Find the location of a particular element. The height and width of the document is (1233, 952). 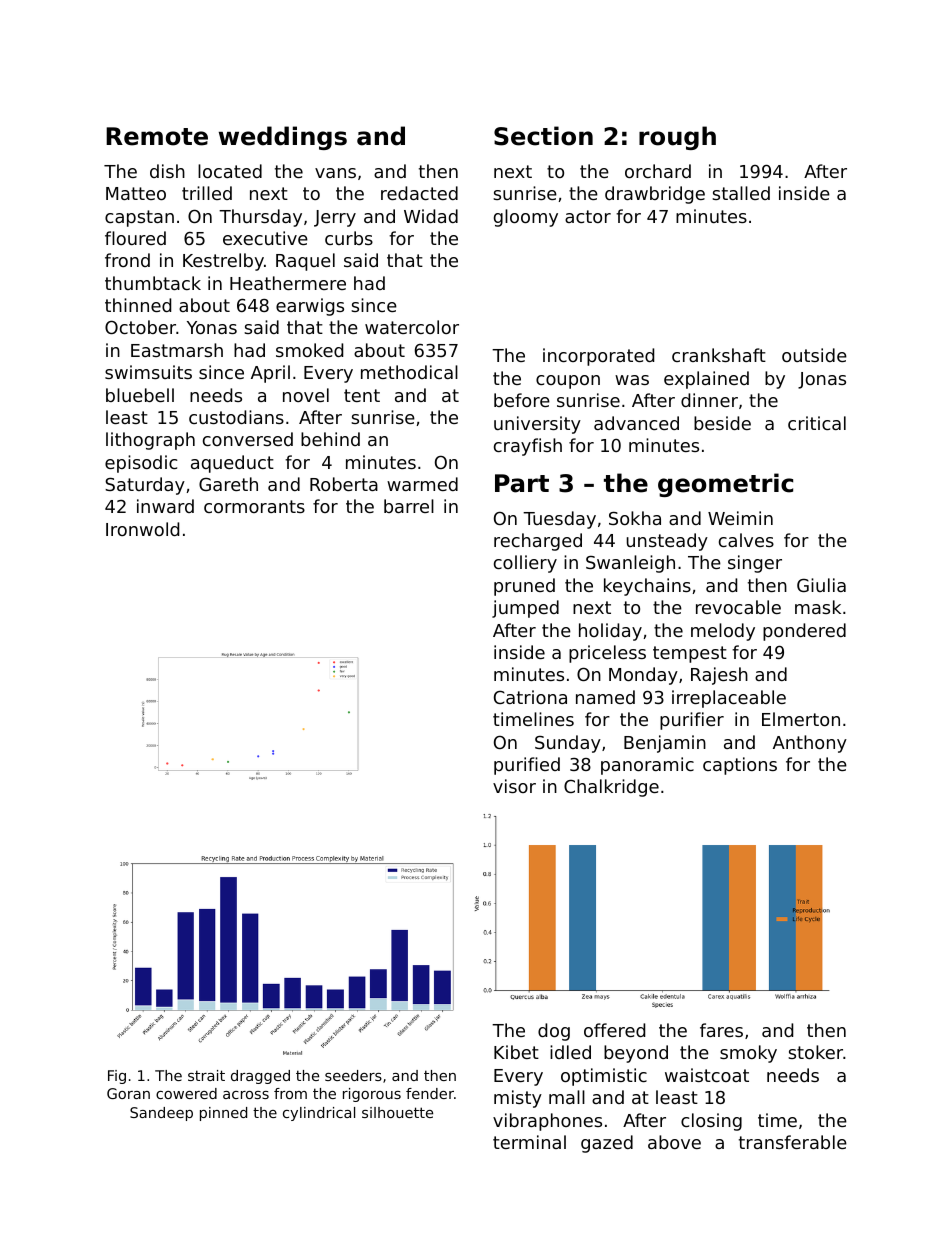

Catriona is located at coordinates (530, 697).
